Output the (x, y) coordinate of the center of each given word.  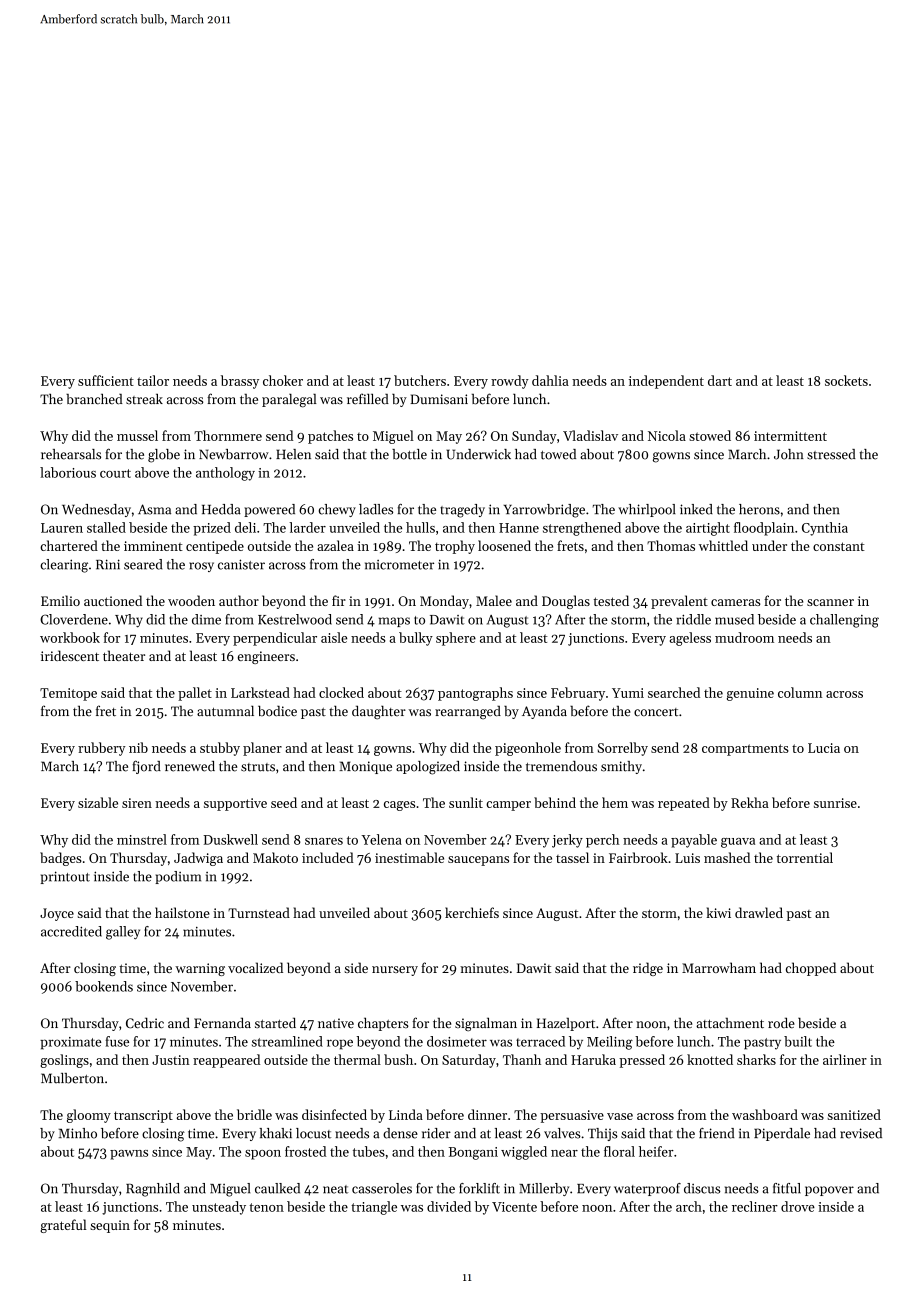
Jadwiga (198, 859)
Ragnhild (153, 1190)
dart (720, 380)
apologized (428, 768)
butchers (420, 380)
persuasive (572, 1116)
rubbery (102, 749)
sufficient (106, 380)
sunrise (835, 803)
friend (716, 1133)
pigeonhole (528, 749)
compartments (745, 750)
